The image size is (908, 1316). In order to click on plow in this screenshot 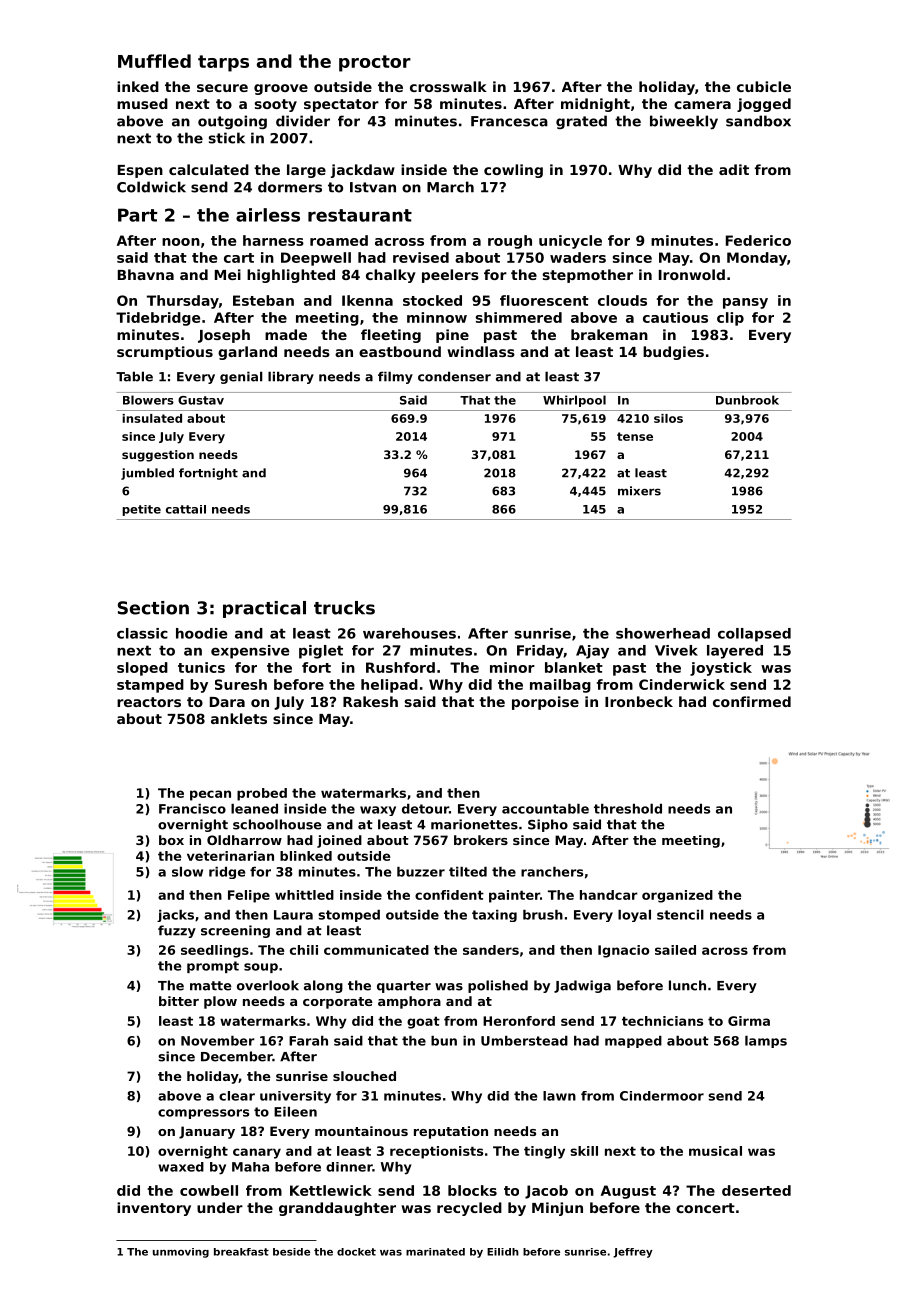, I will do `click(220, 1002)`.
